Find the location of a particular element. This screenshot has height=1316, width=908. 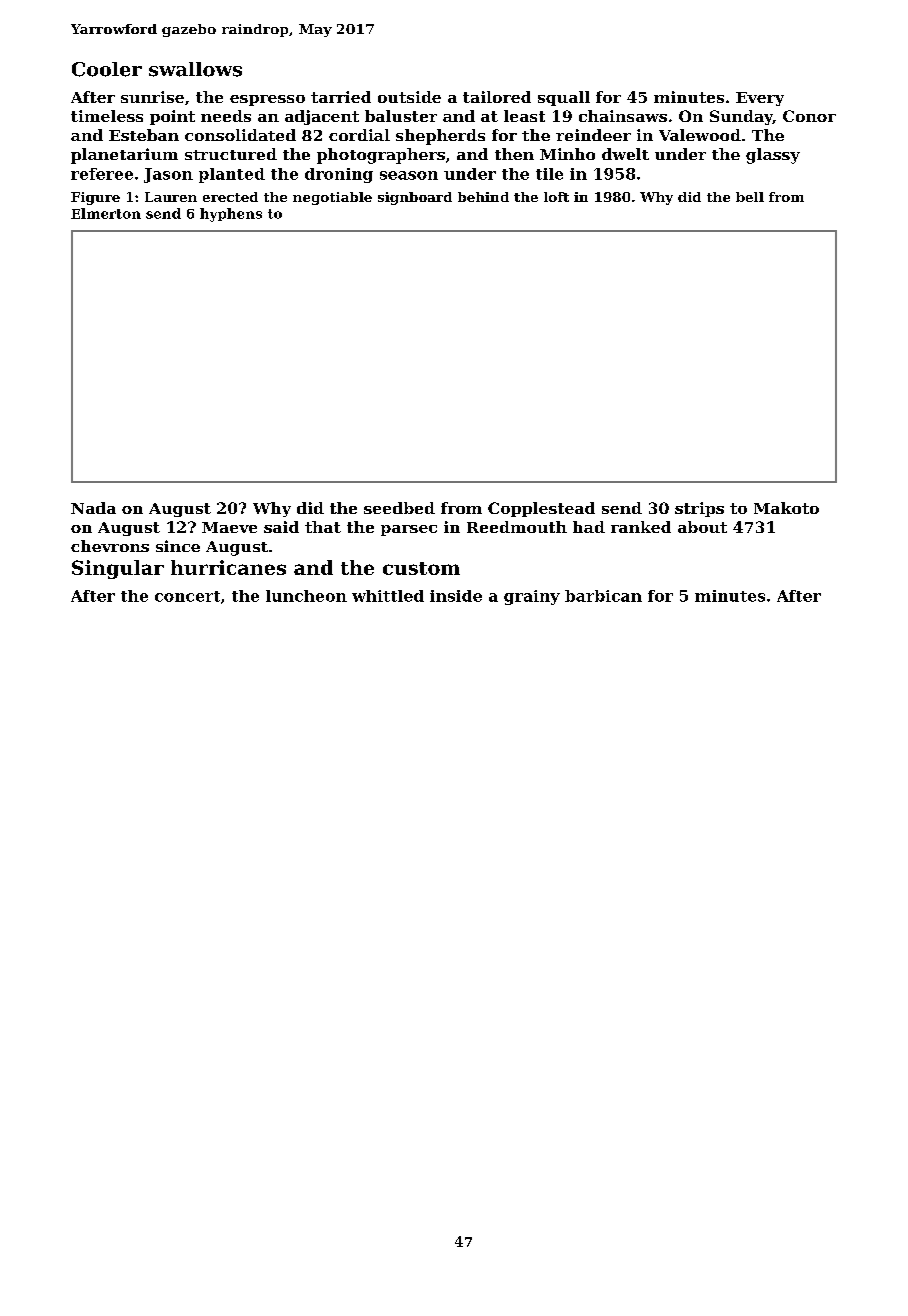

Valewood is located at coordinates (700, 135).
